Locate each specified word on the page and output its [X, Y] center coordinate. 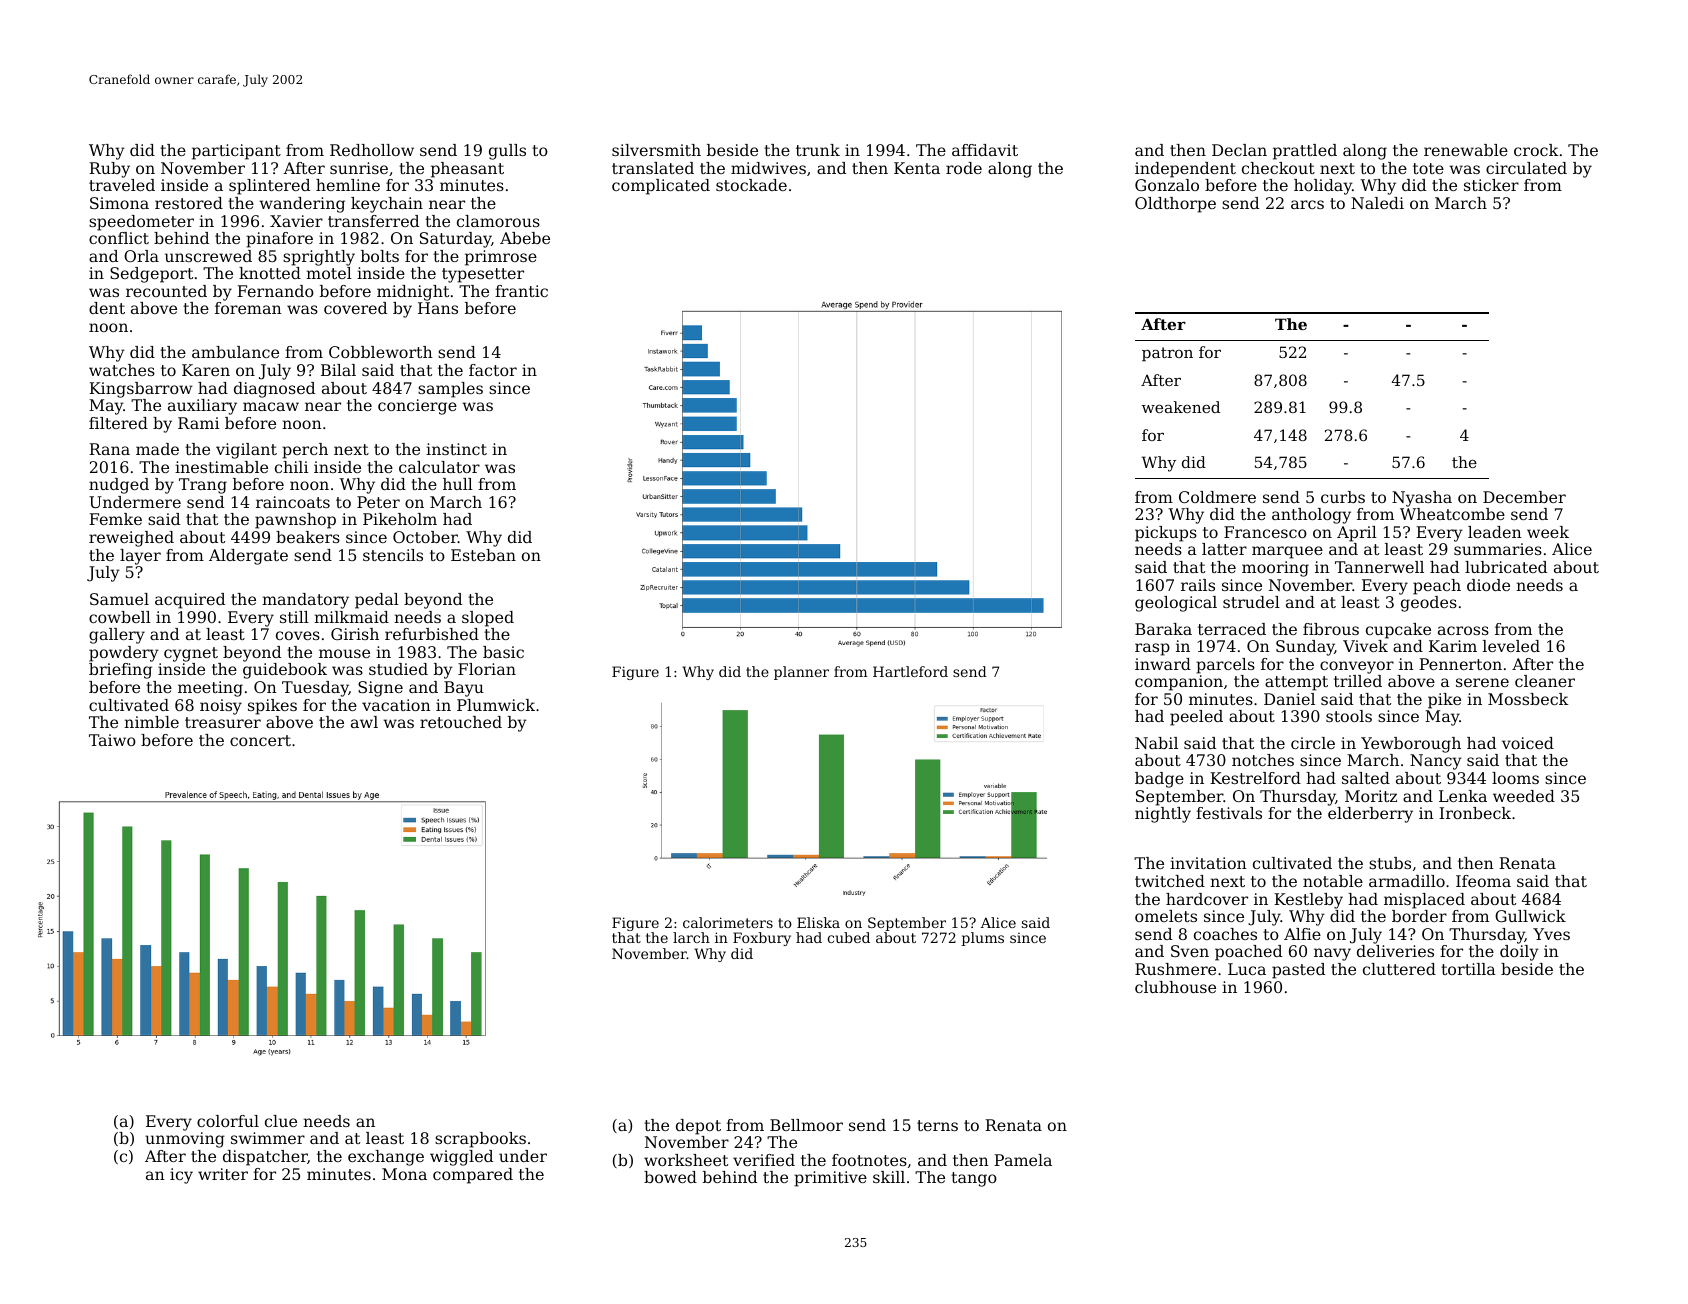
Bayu [464, 689]
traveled [122, 185]
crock [1536, 150]
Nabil [1156, 743]
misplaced [1424, 901]
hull [458, 484]
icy [181, 1176]
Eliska [818, 922]
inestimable [221, 467]
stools [1349, 716]
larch [691, 937]
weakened [1181, 407]
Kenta [917, 168]
